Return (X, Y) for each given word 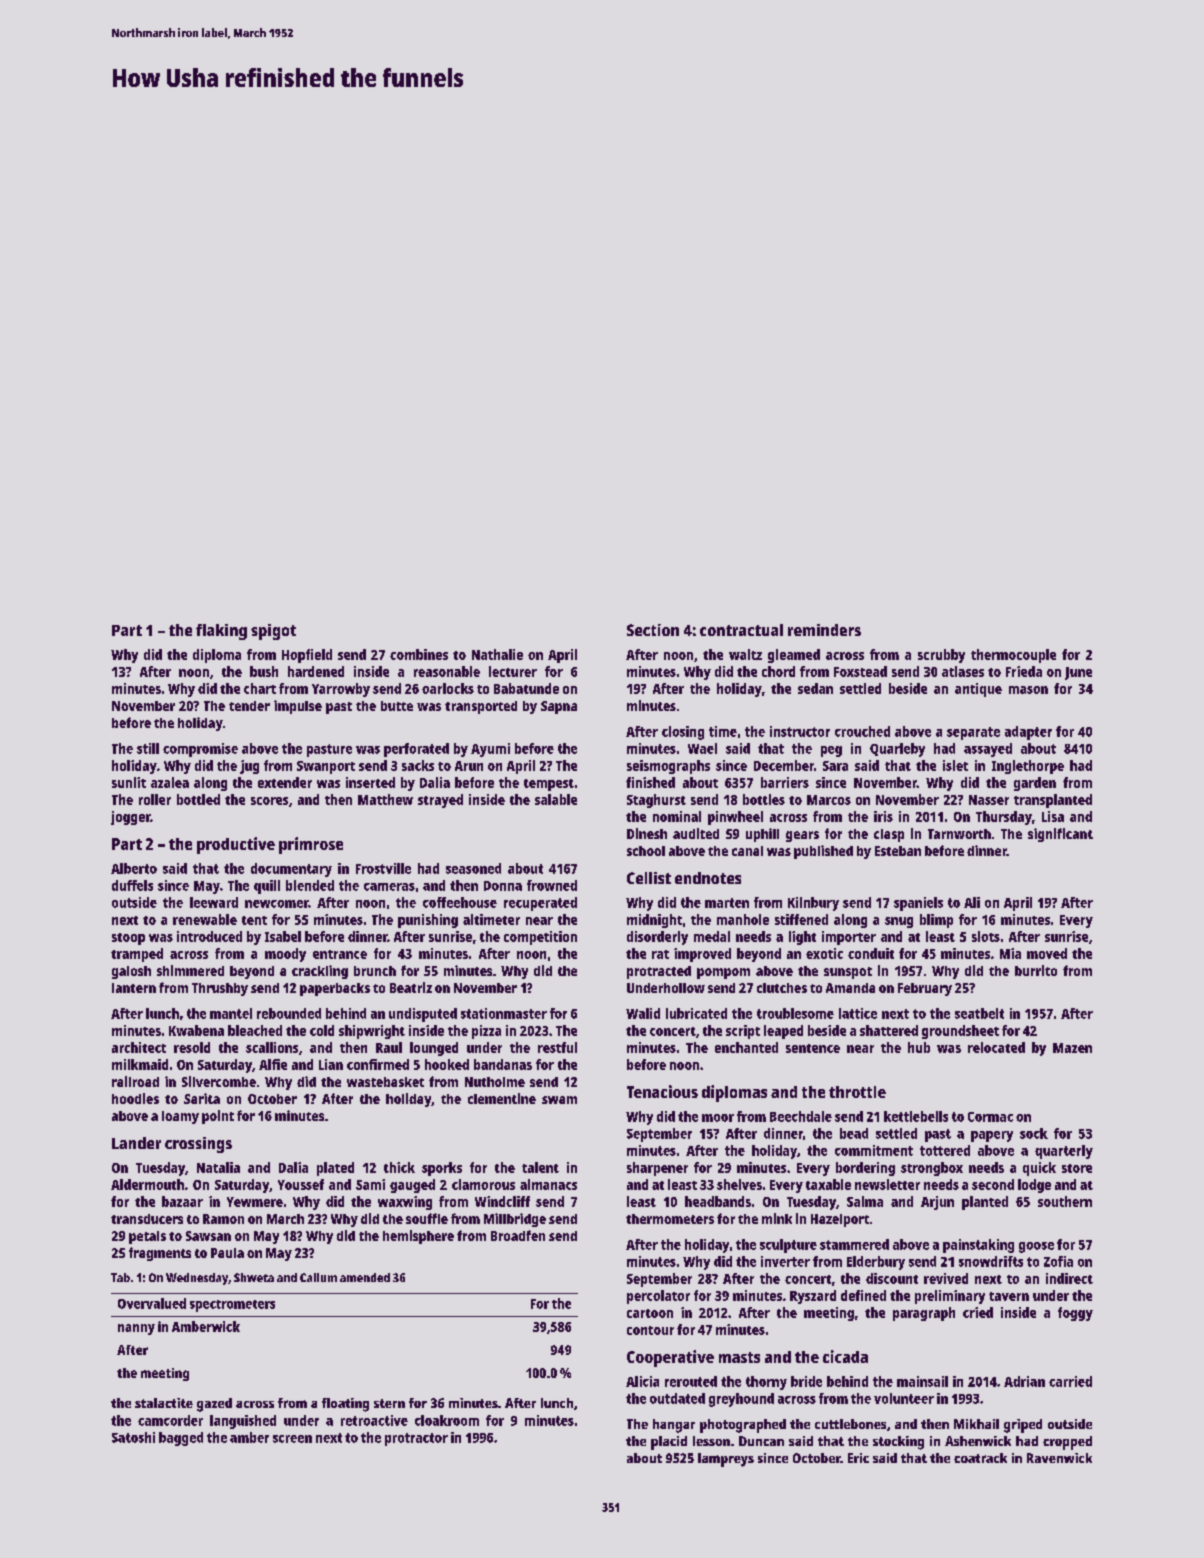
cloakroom (447, 1420)
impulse (298, 707)
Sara (835, 766)
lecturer (513, 671)
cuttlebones (850, 1424)
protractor (416, 1439)
